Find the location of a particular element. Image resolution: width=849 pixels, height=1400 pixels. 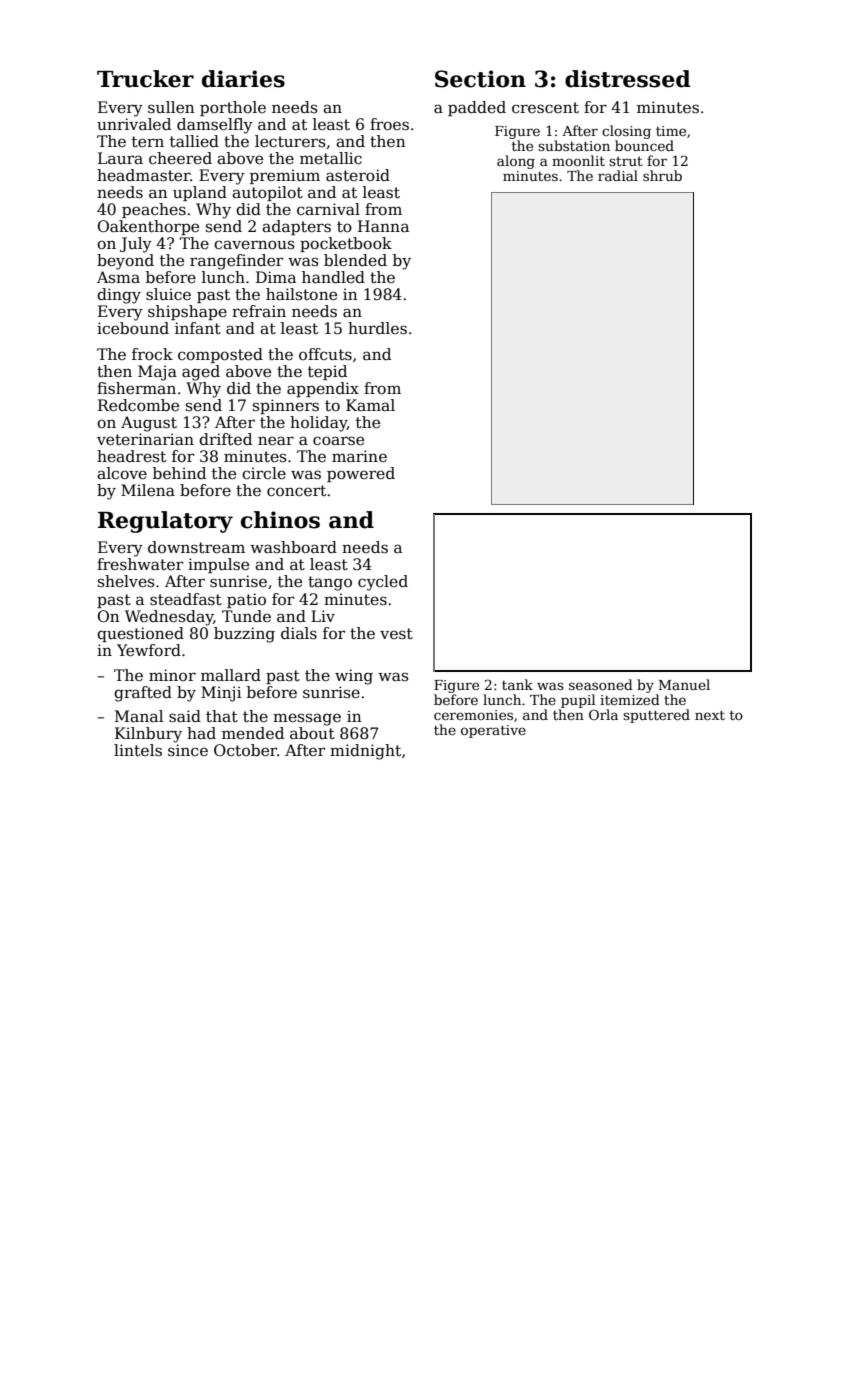

Hanna is located at coordinates (383, 226).
